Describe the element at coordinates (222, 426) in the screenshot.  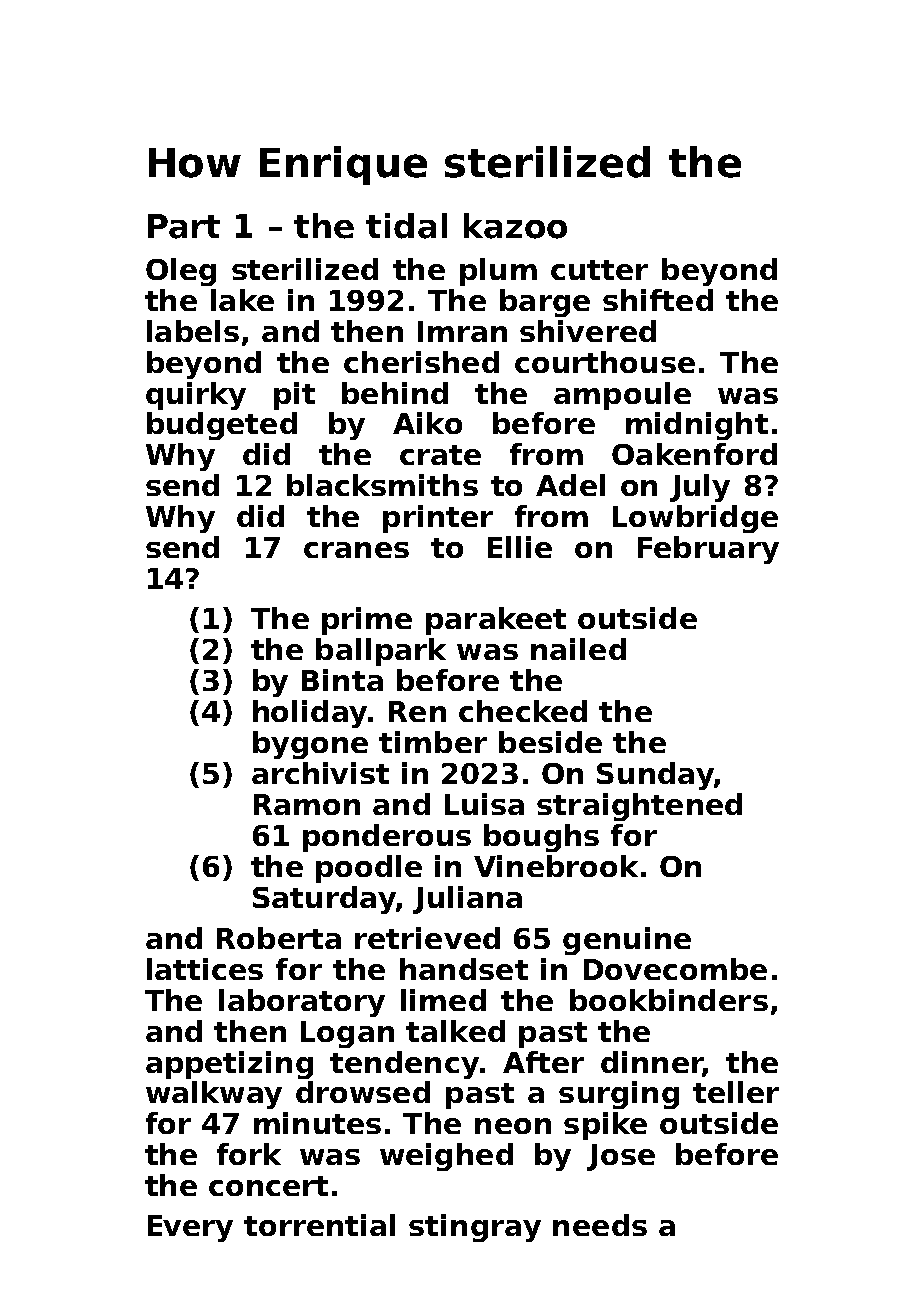
I see `budgeted` at that location.
